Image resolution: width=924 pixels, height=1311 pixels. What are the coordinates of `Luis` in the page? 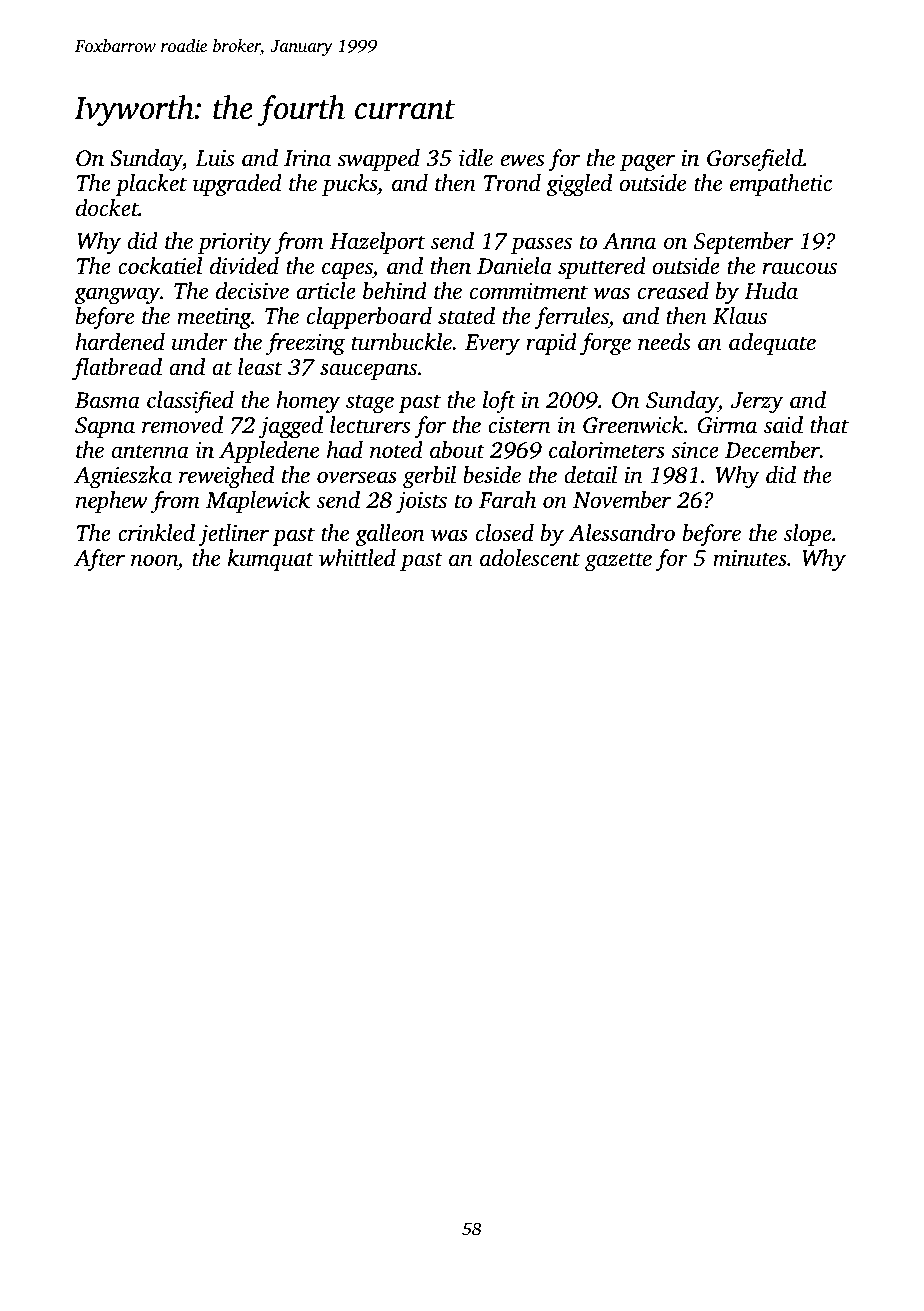 It's located at (214, 158).
